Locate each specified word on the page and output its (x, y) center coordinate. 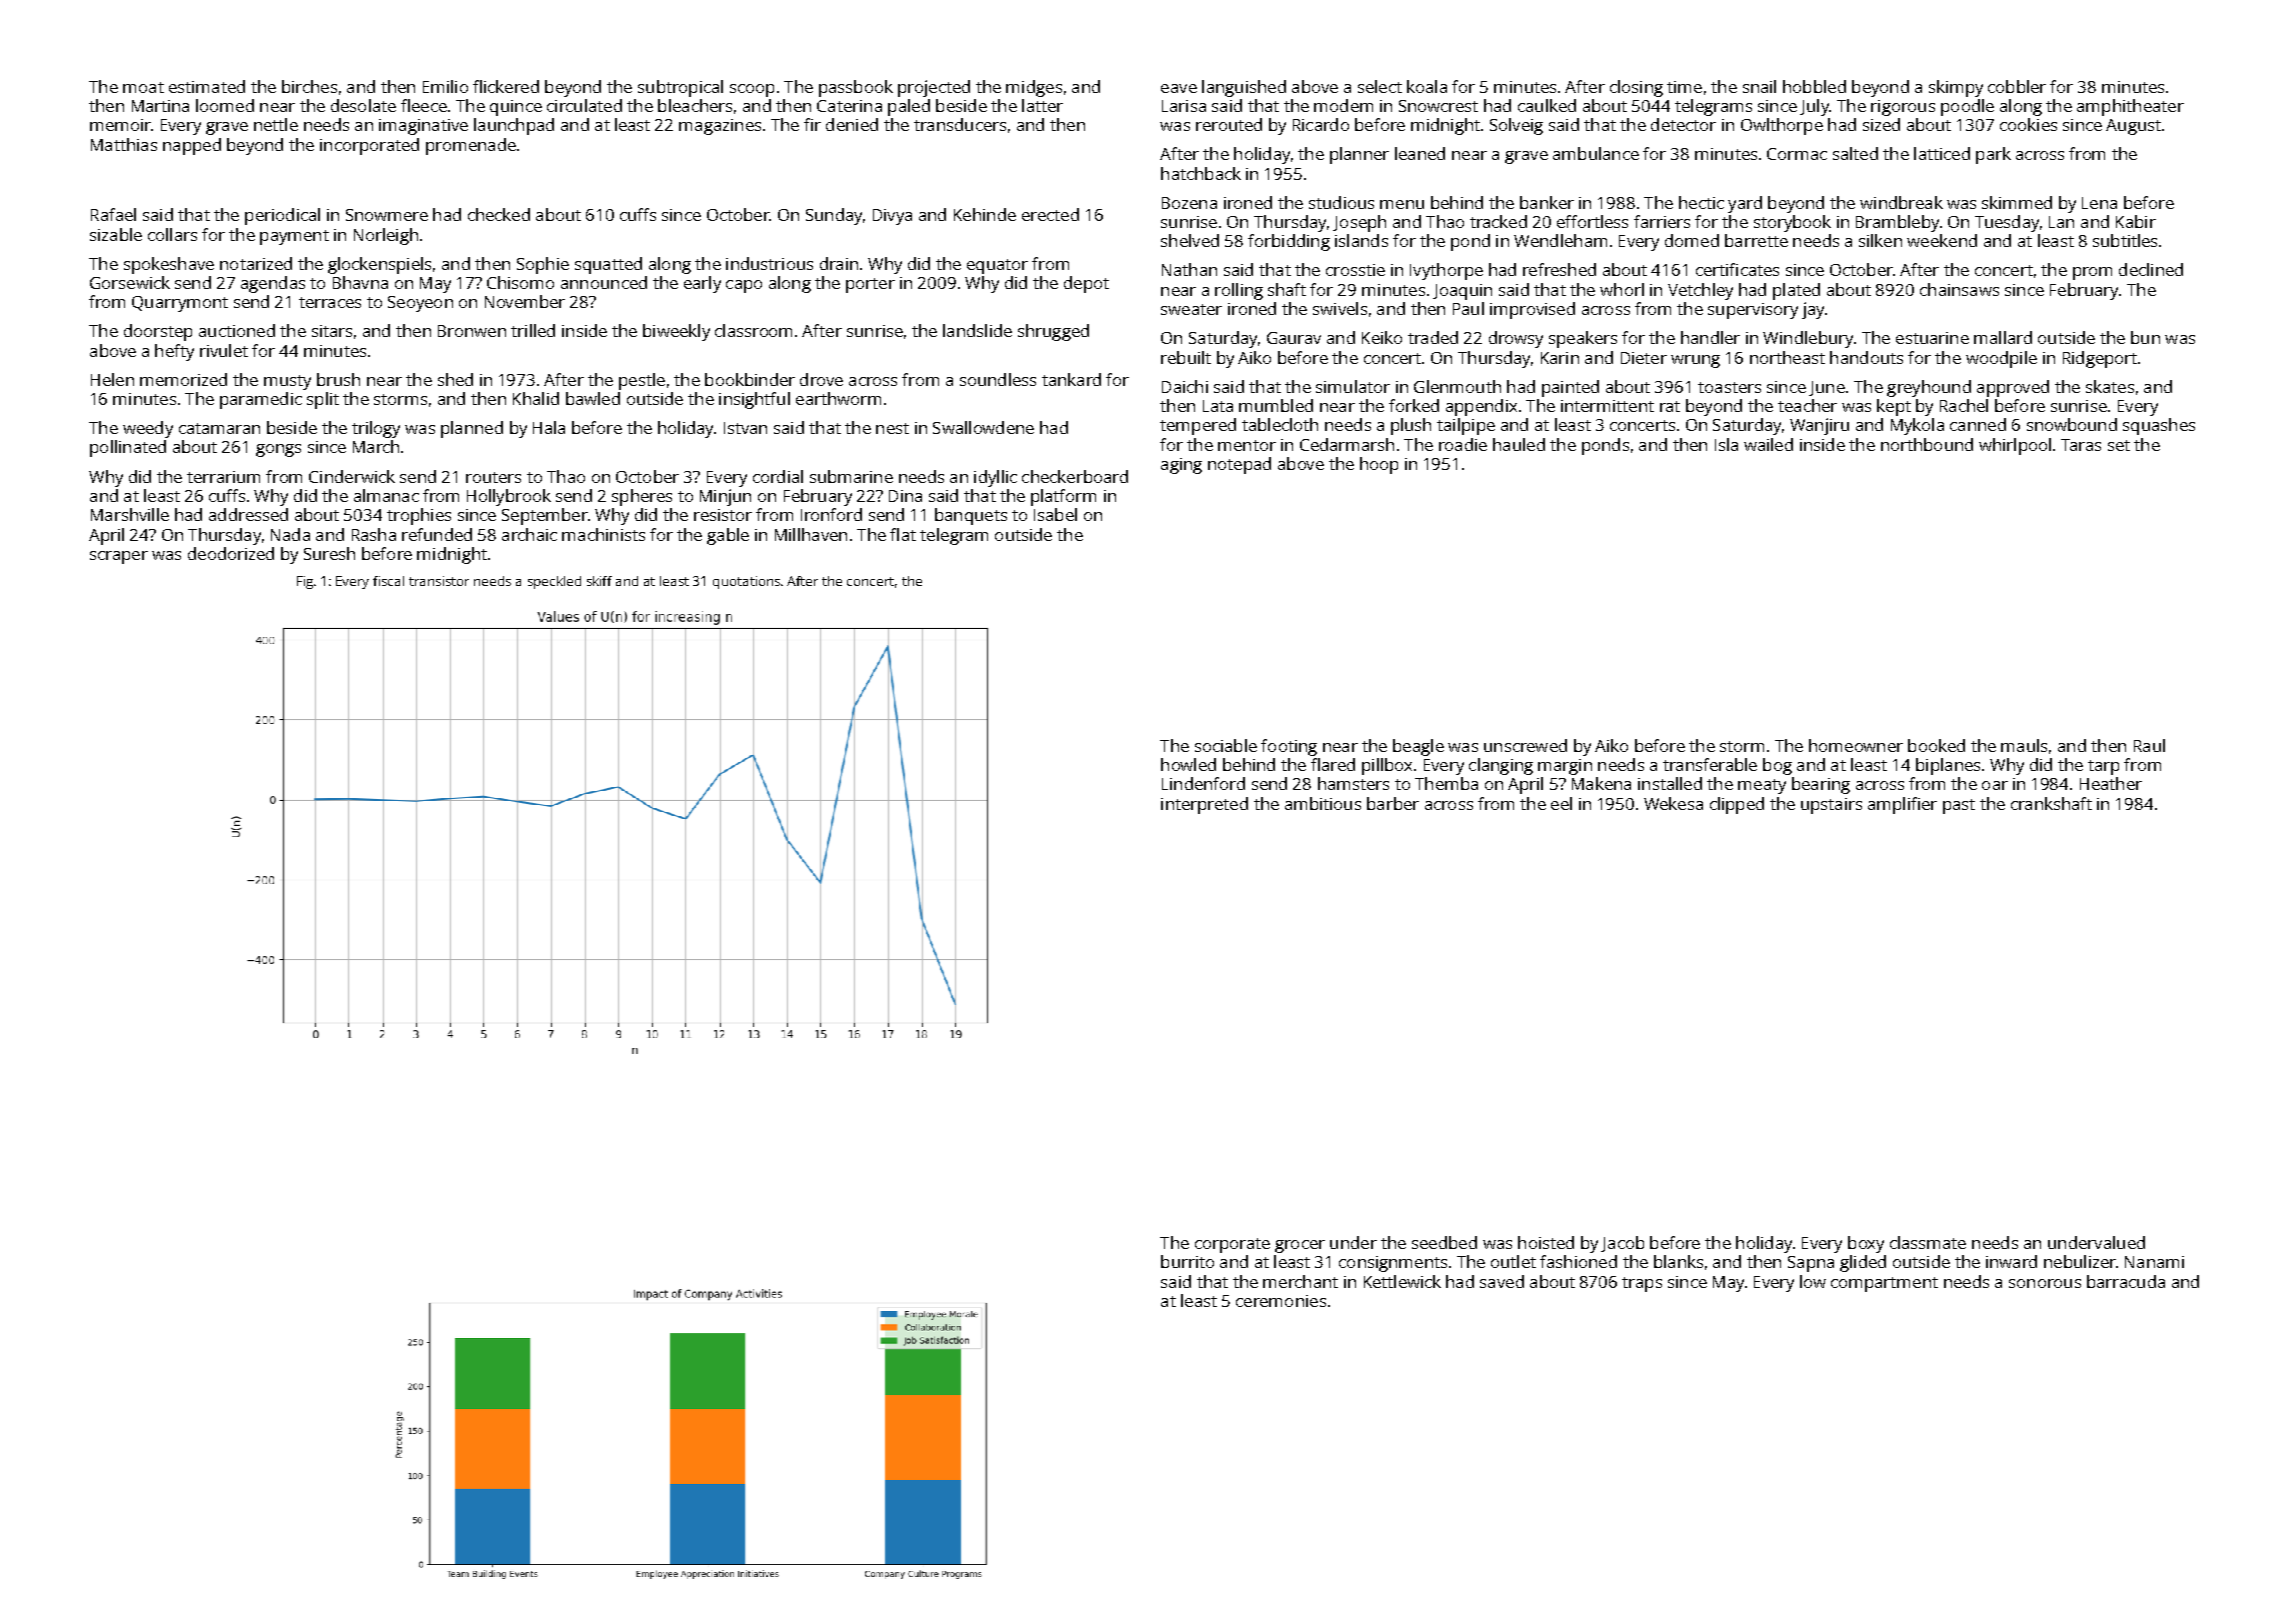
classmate (1928, 1242)
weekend (1942, 240)
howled (1188, 764)
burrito (1187, 1261)
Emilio (445, 86)
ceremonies (1281, 1301)
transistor (439, 581)
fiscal (388, 581)
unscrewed (1525, 745)
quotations (746, 582)
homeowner (1856, 745)
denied (852, 124)
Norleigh (386, 236)
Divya (892, 217)
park (1993, 155)
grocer (1300, 1246)
